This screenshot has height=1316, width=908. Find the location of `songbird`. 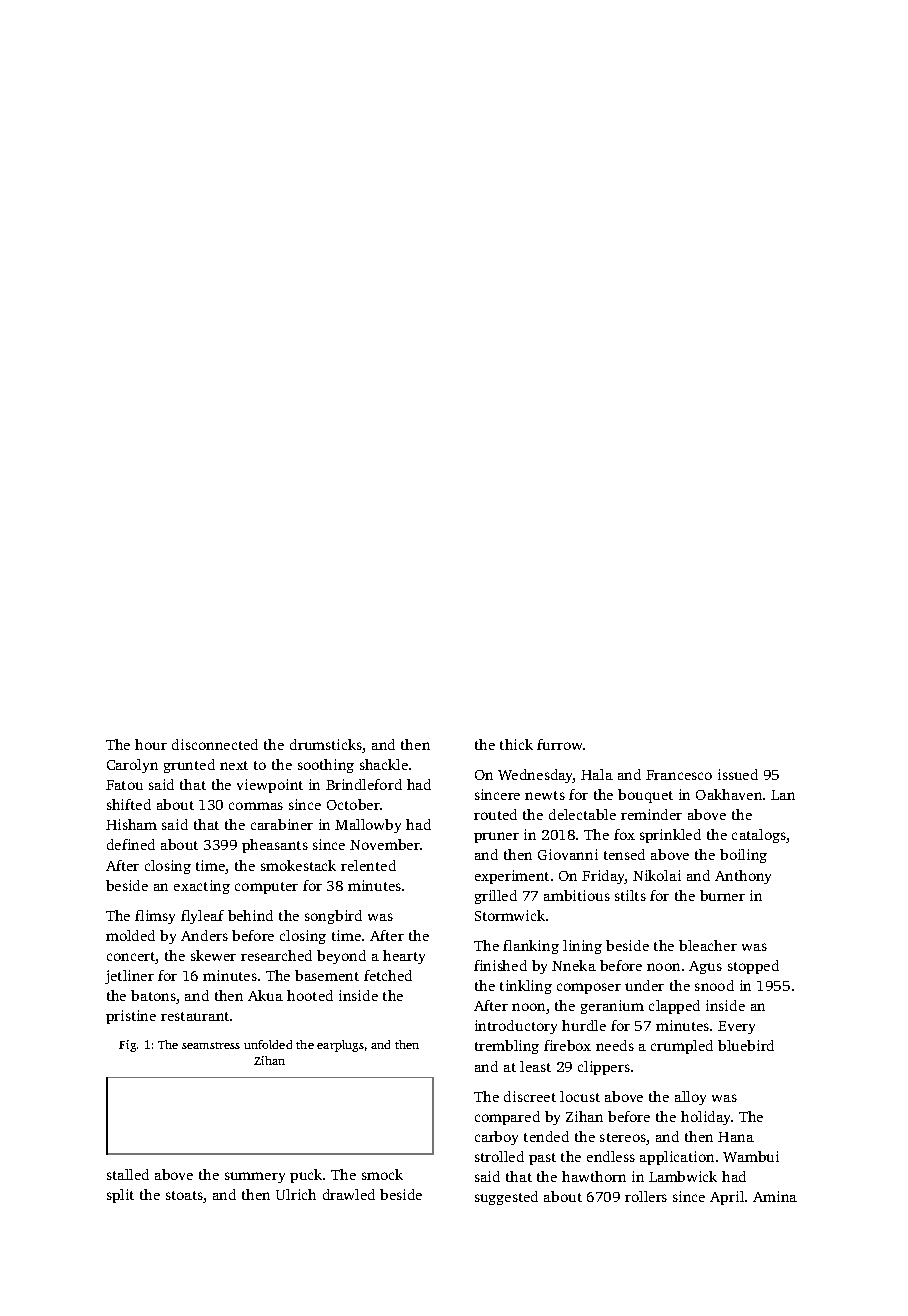

songbird is located at coordinates (333, 917).
